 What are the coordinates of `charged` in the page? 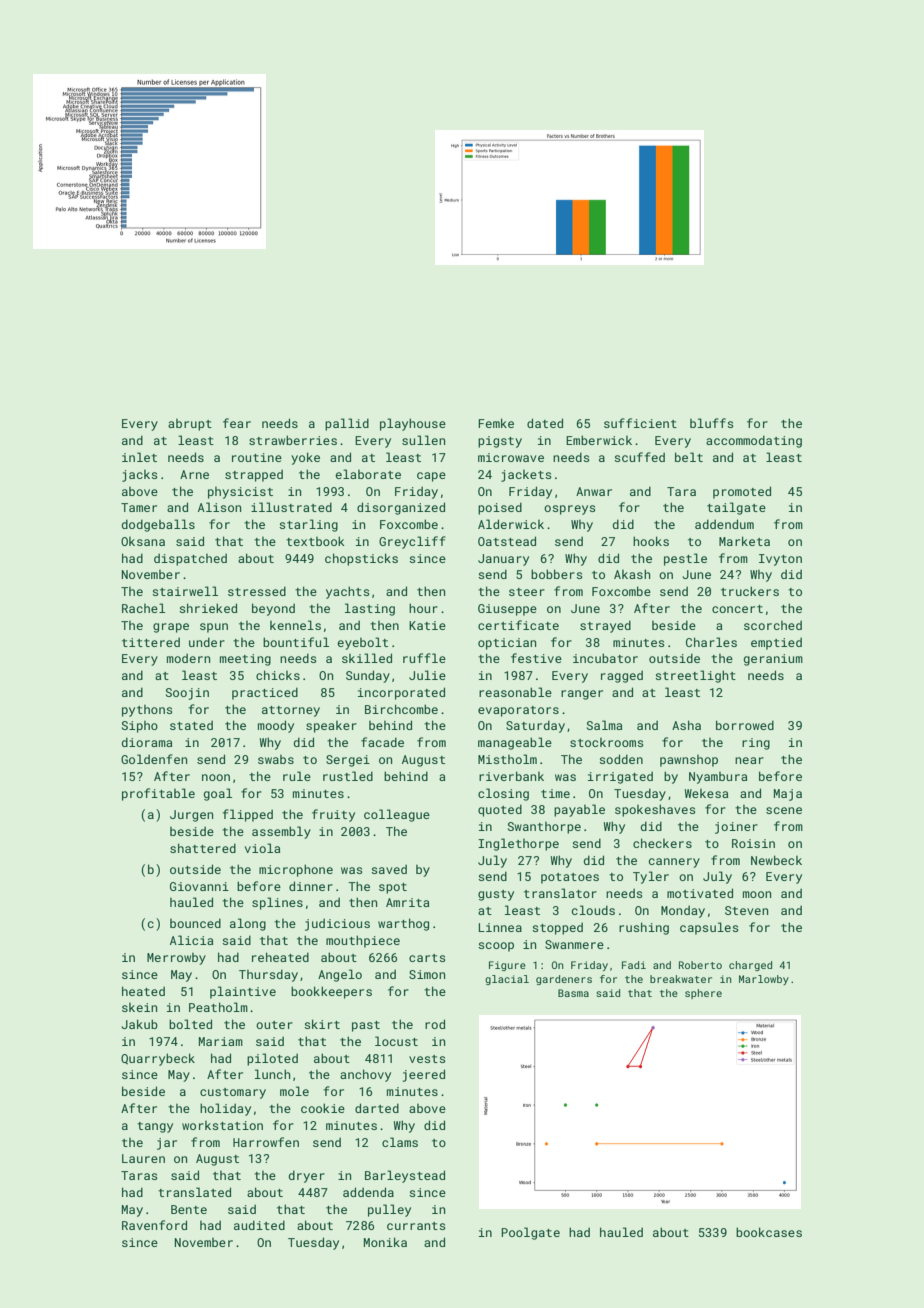 It's located at (750, 966).
